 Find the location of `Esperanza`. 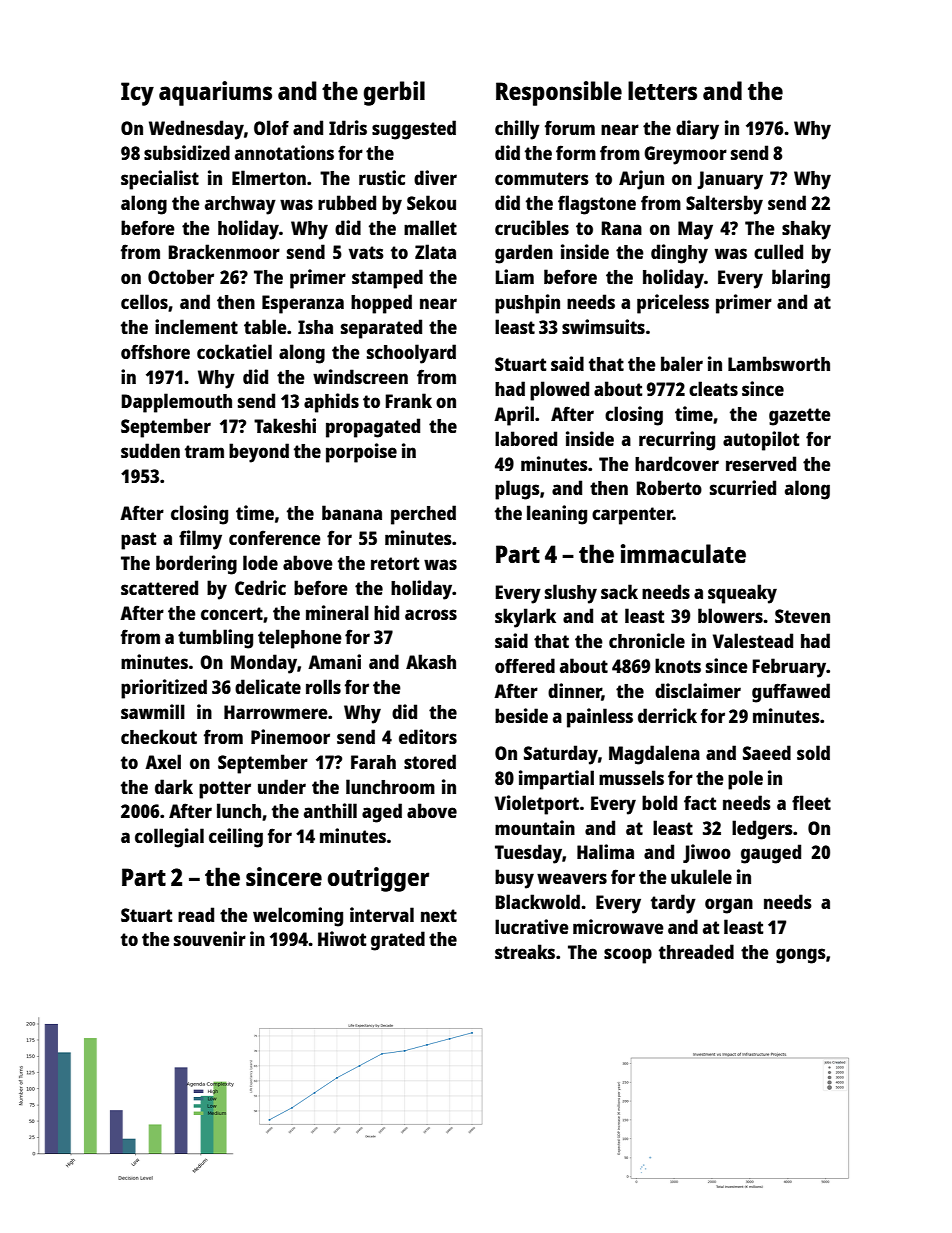

Esperanza is located at coordinates (303, 304).
